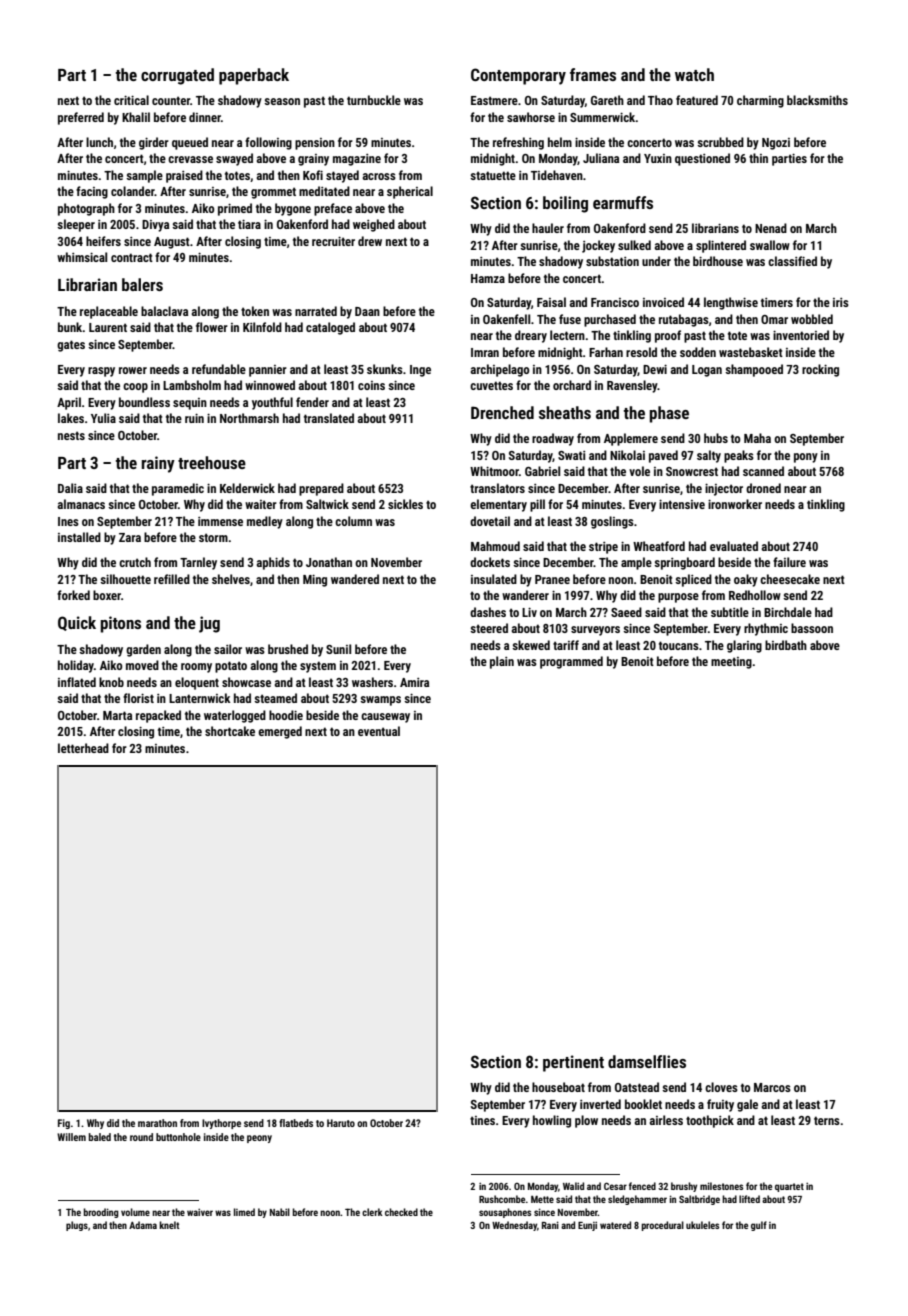  What do you see at coordinates (841, 302) in the page?
I see `iris` at bounding box center [841, 302].
